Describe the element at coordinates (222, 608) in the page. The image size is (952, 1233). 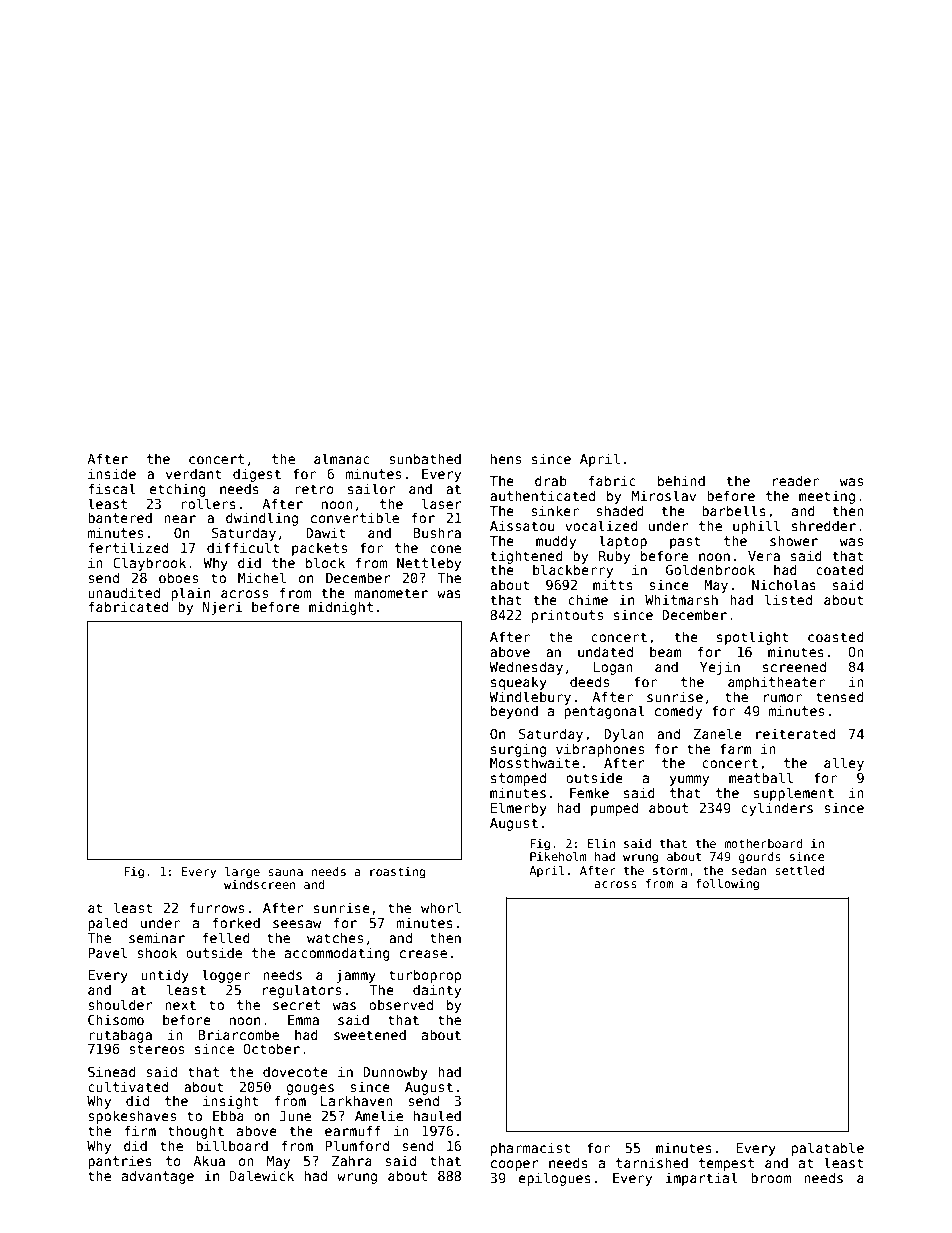
I see `Njeri` at that location.
